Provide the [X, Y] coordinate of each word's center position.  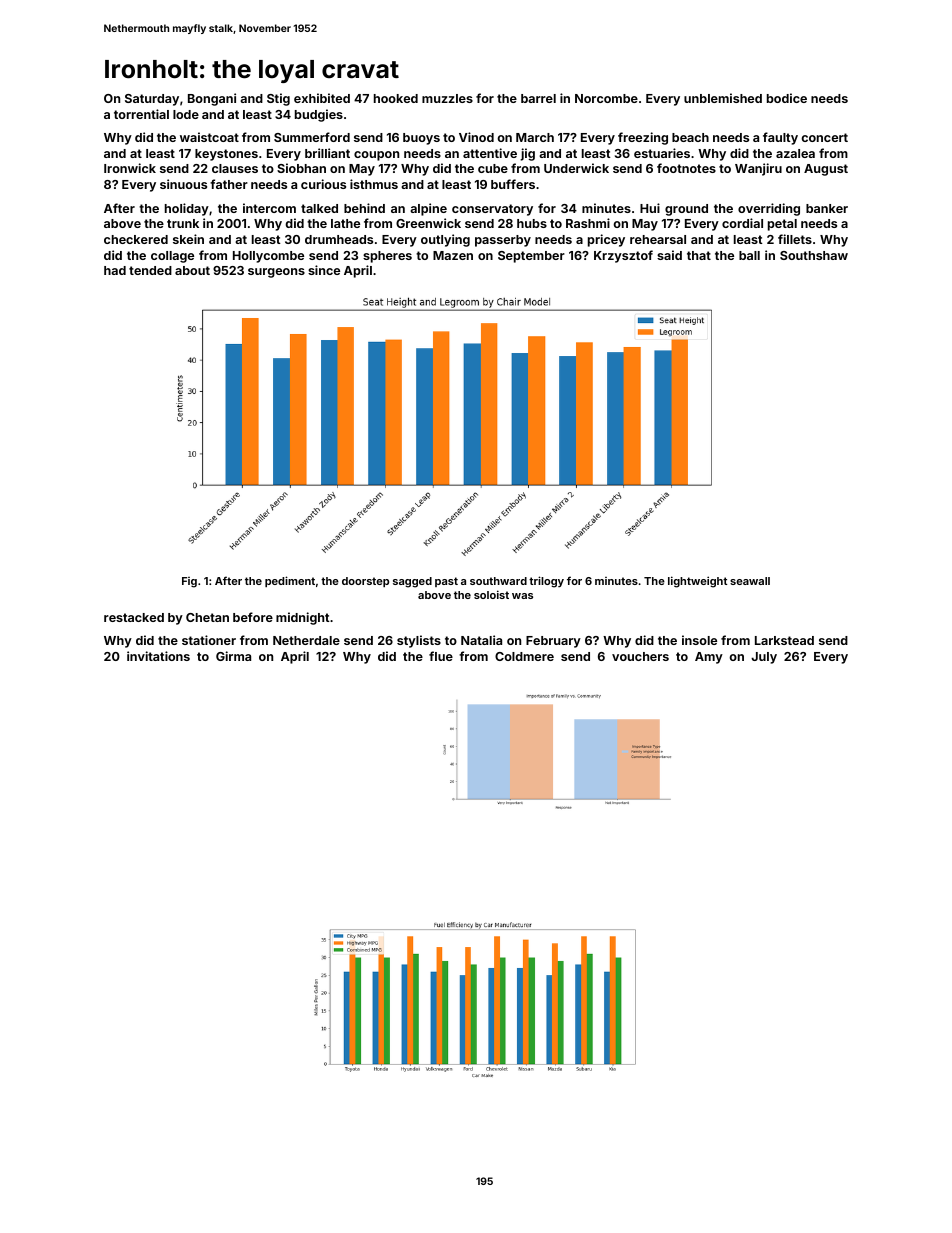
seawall [750, 581]
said [669, 255]
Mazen [453, 255]
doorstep [365, 582]
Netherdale [306, 640]
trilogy [546, 582]
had [115, 270]
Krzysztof [623, 256]
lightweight [697, 582]
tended [150, 270]
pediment [290, 581]
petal [782, 225]
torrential [141, 114]
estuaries [662, 153]
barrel [538, 98]
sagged [412, 582]
